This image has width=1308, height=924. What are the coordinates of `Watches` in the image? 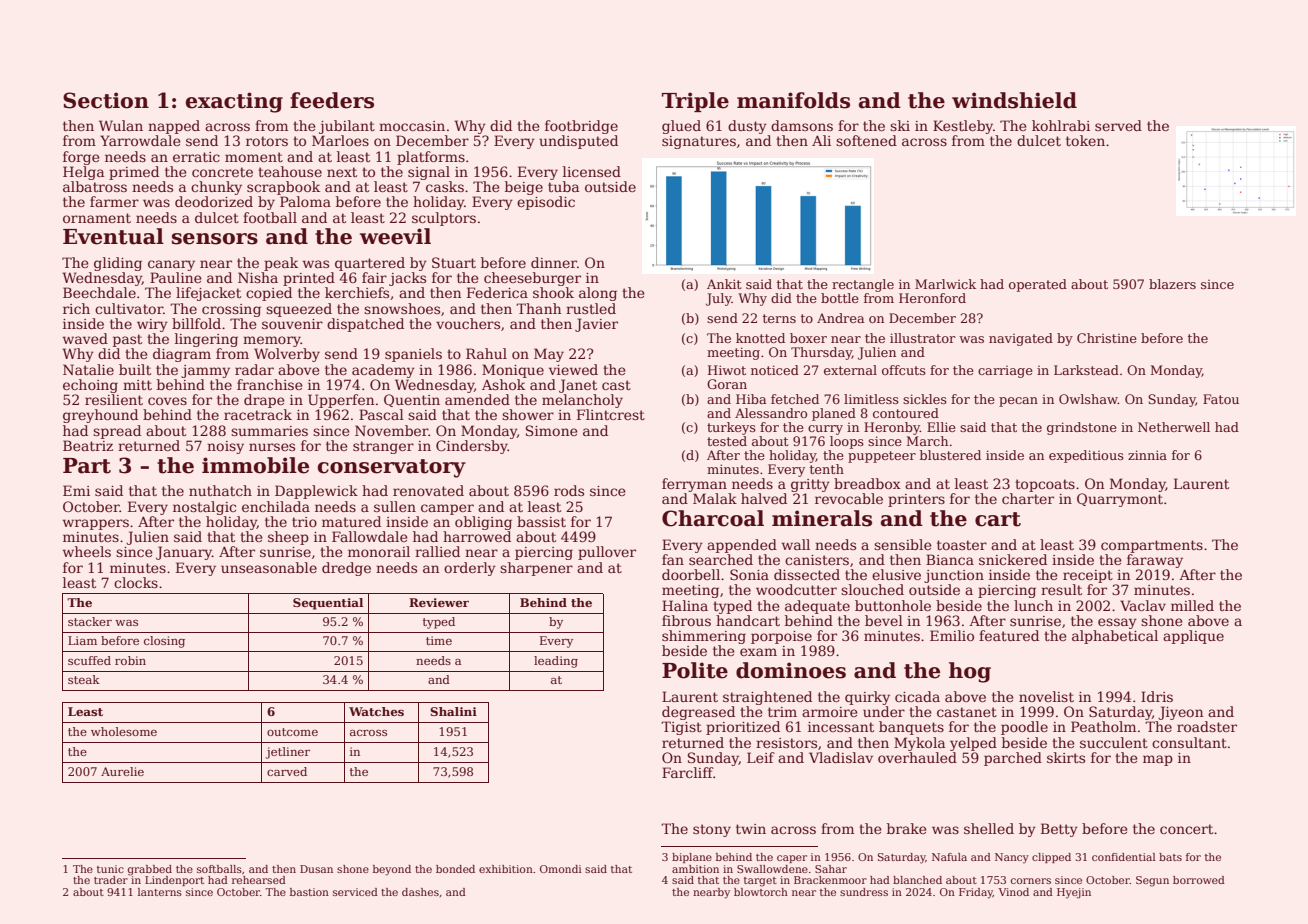 It's located at (376, 711).
